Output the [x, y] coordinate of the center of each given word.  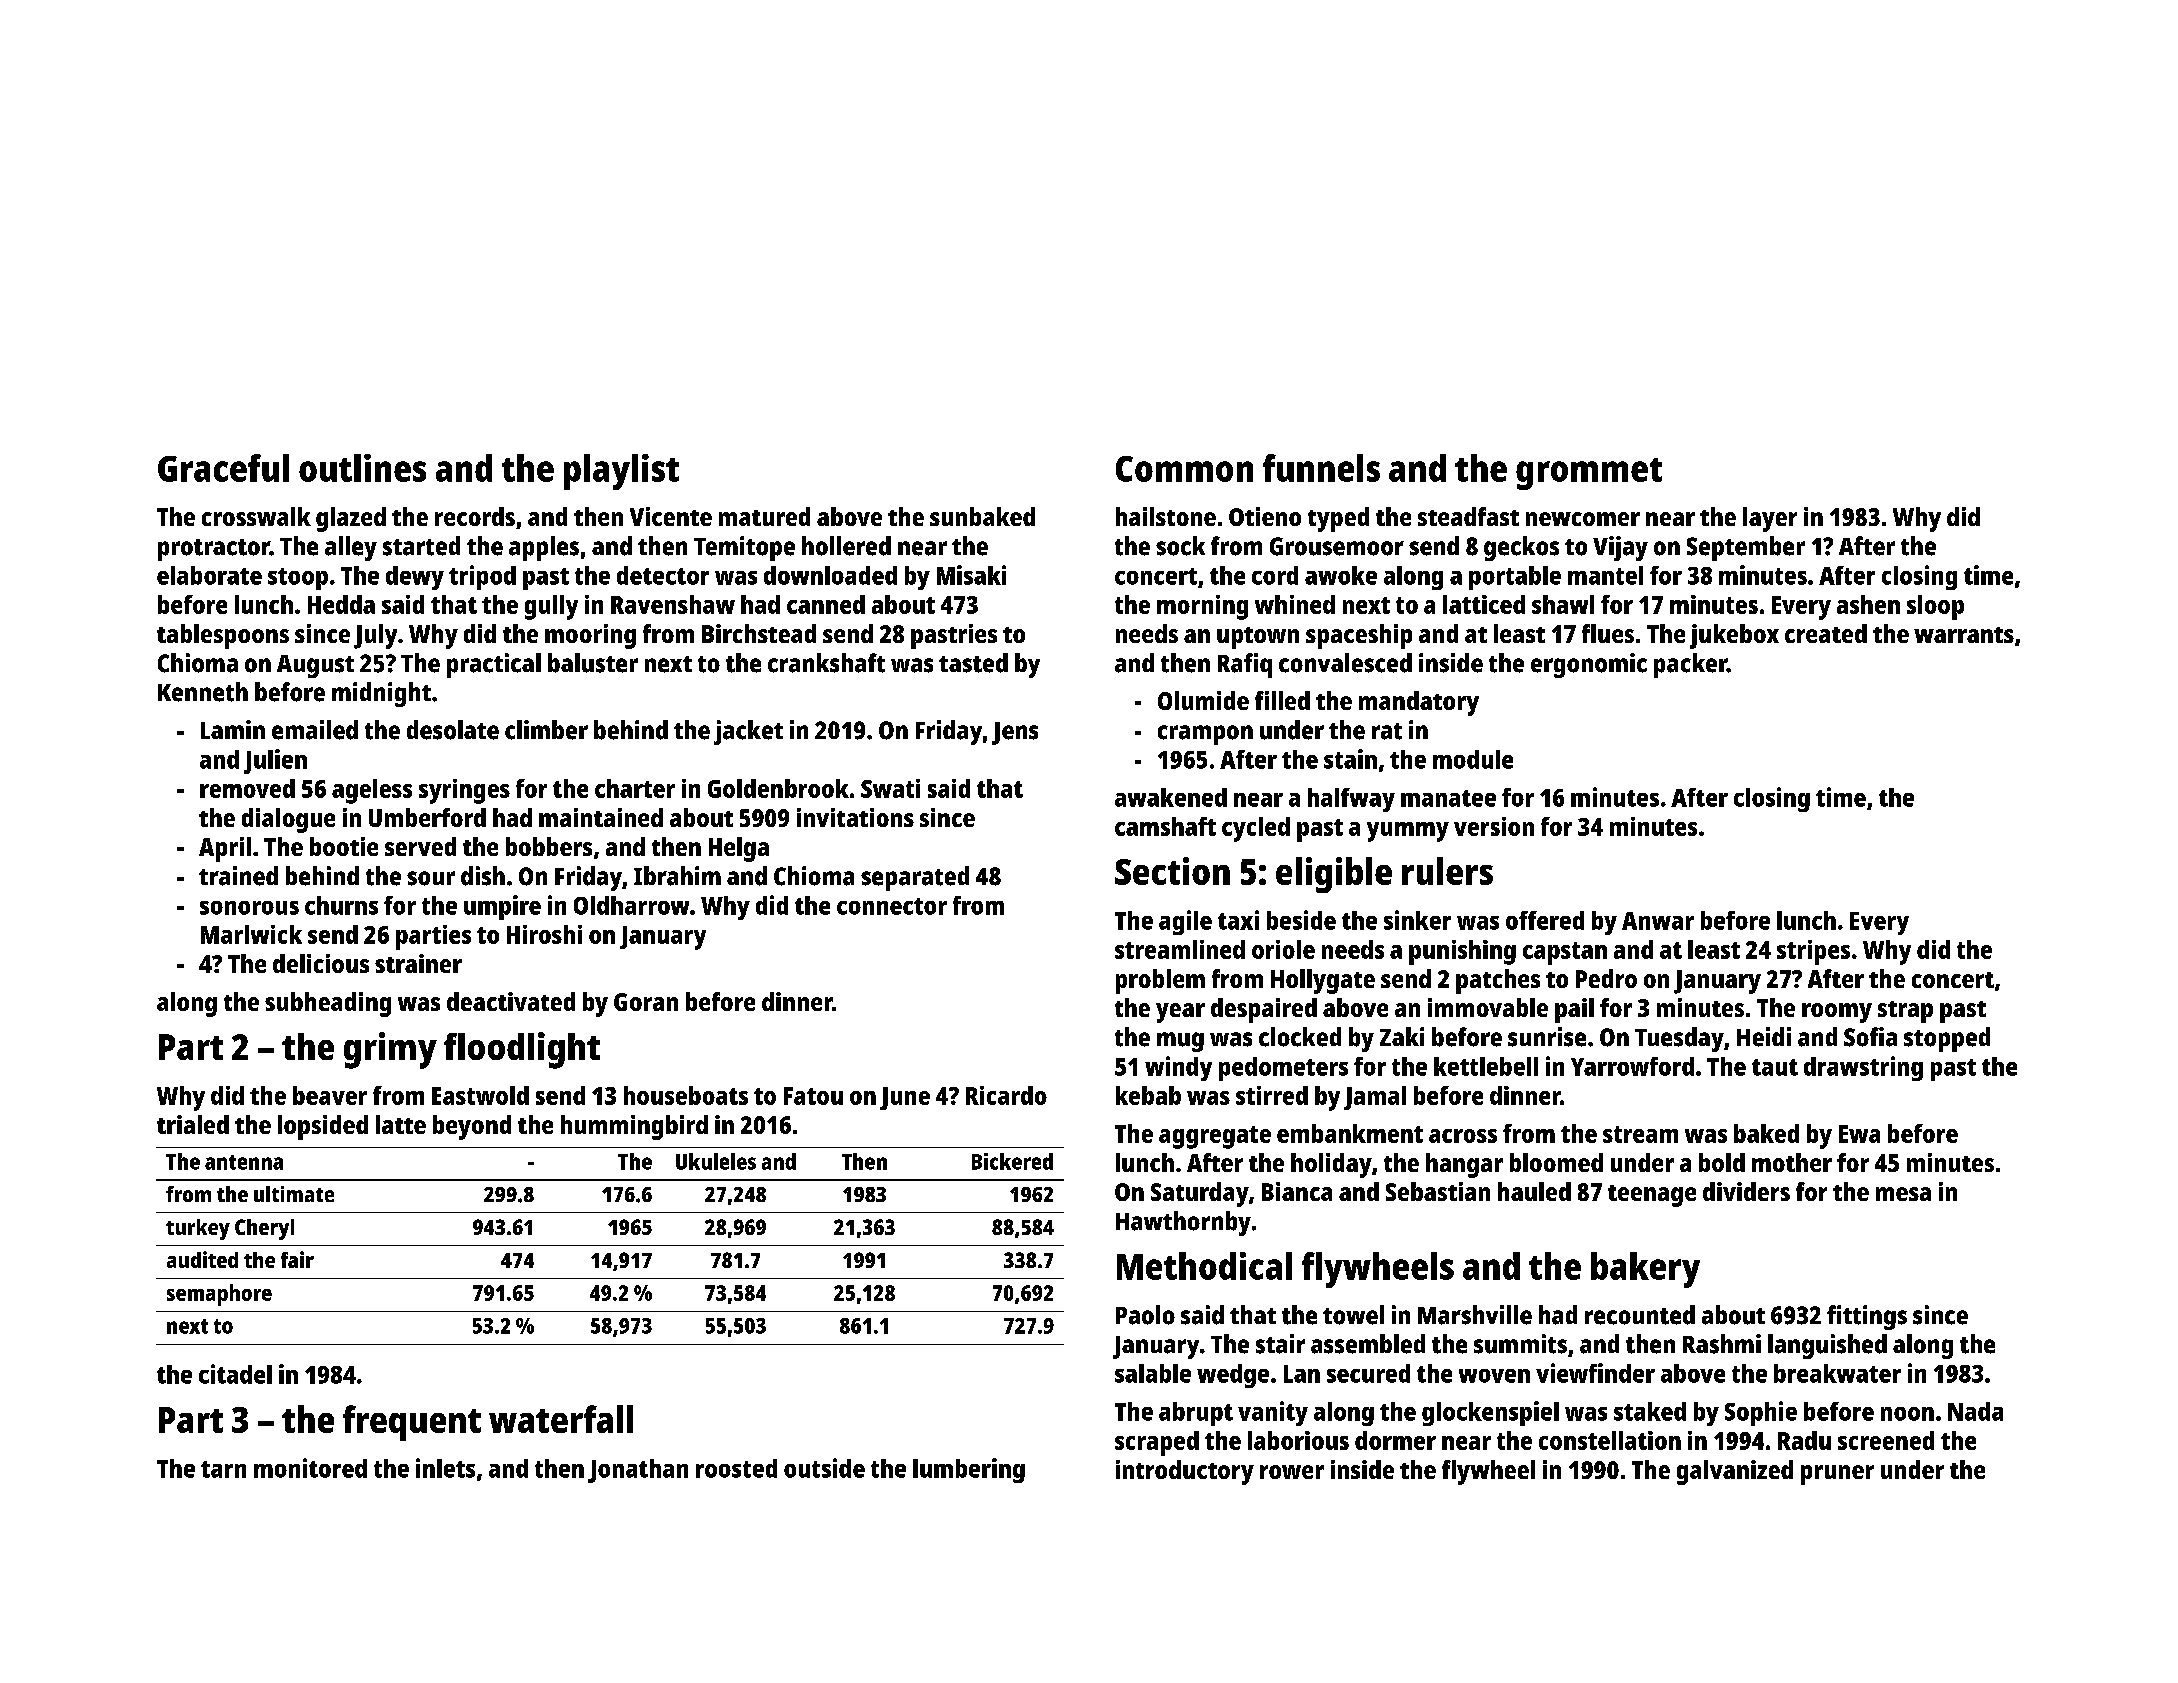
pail [1574, 1010]
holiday [1331, 1165]
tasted [973, 663]
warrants [1964, 635]
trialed [193, 1124]
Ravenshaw [673, 604]
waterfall [561, 1419]
